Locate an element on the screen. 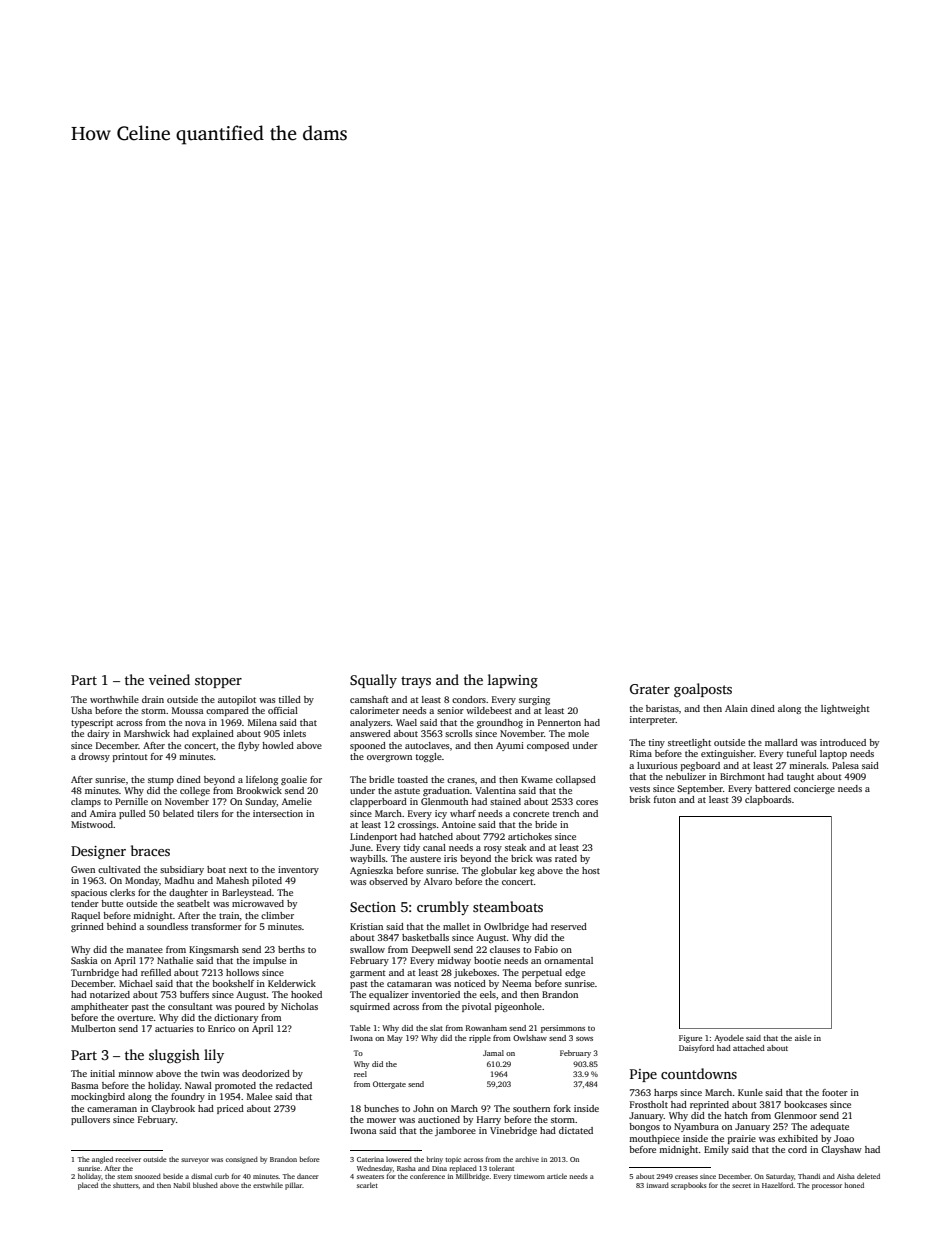 The image size is (952, 1233). streetlight is located at coordinates (689, 743).
